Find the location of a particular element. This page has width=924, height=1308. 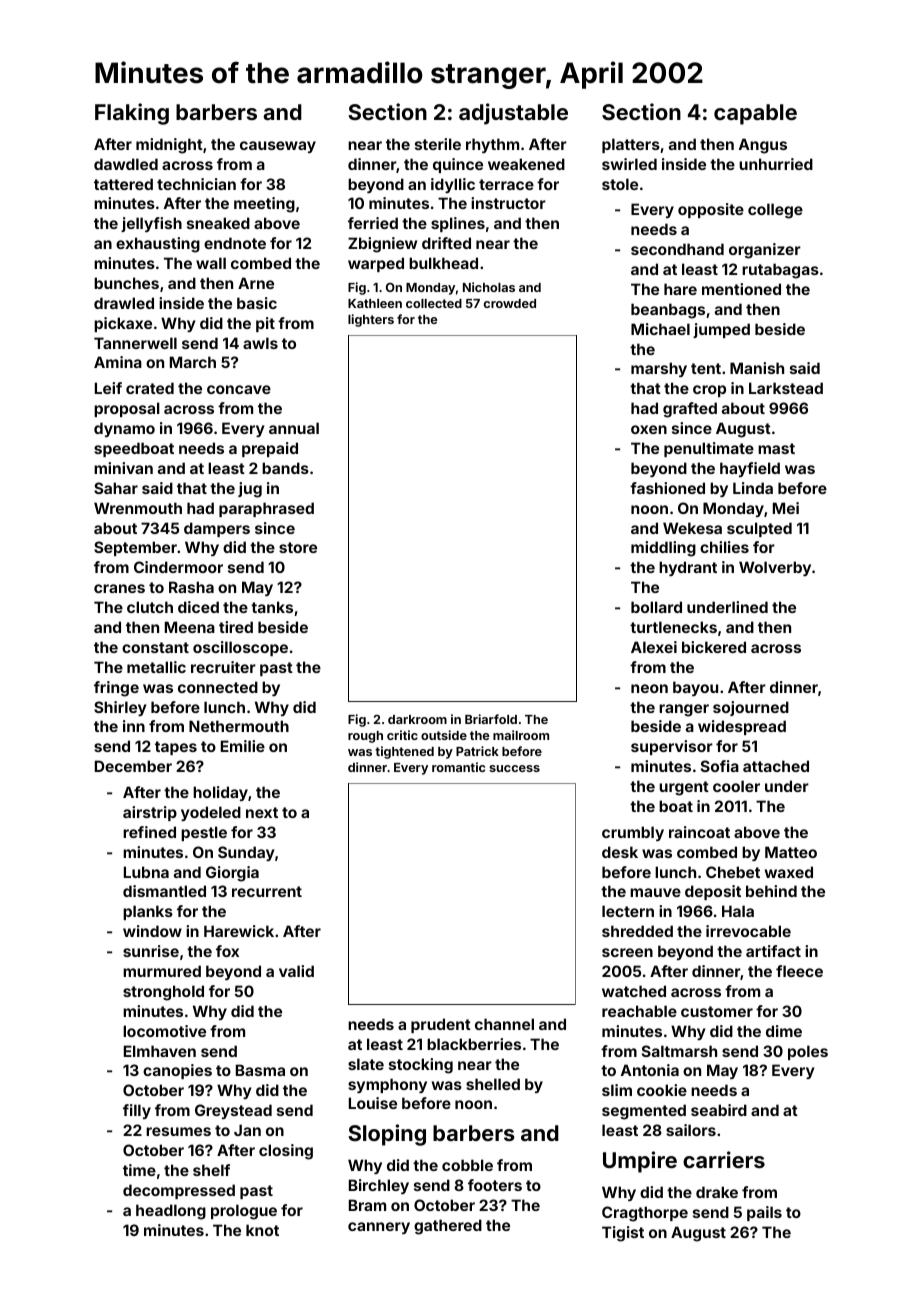

tired is located at coordinates (236, 627).
